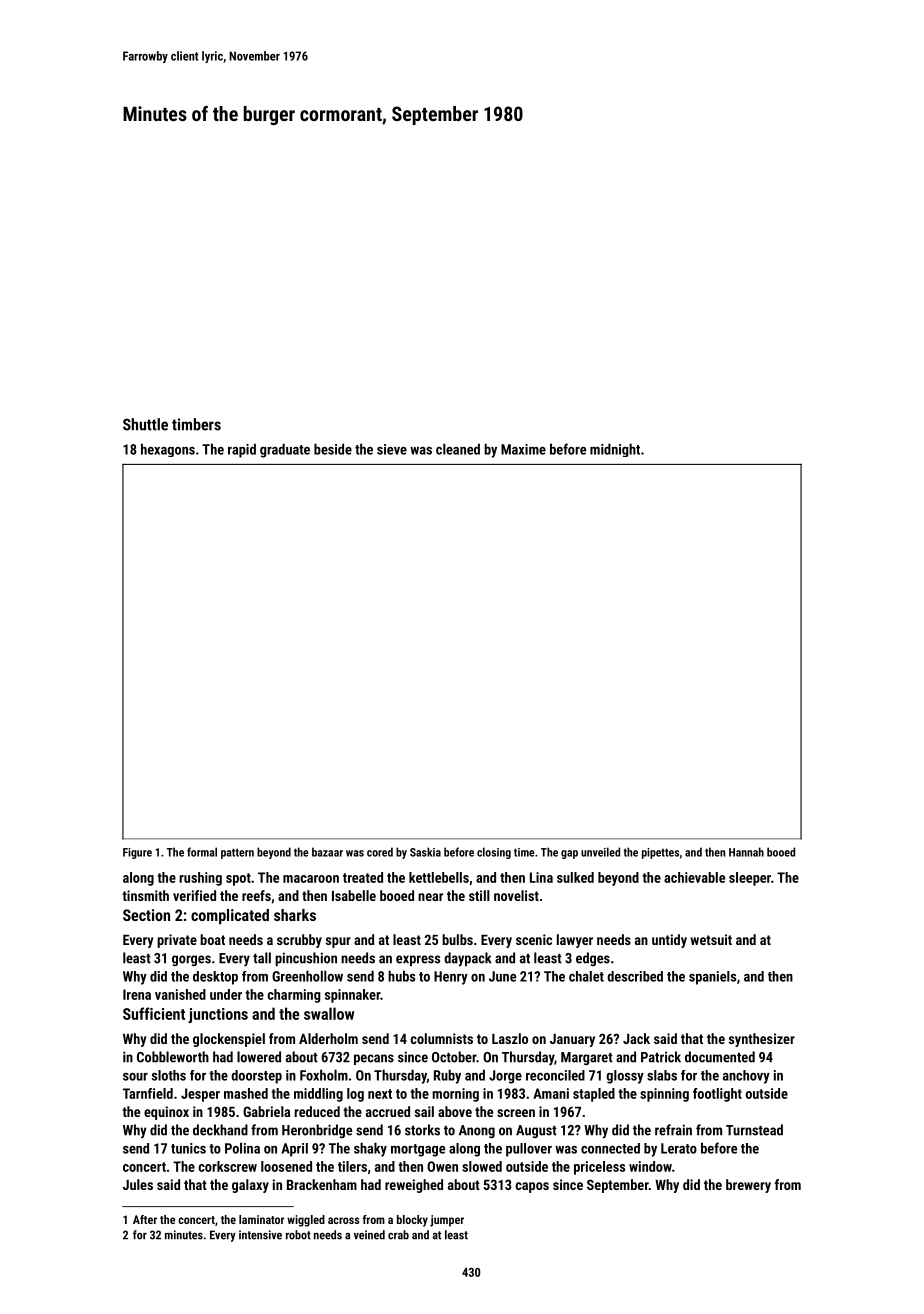 This screenshot has height=1314, width=924. Describe the element at coordinates (660, 853) in the screenshot. I see `pipettes` at that location.
